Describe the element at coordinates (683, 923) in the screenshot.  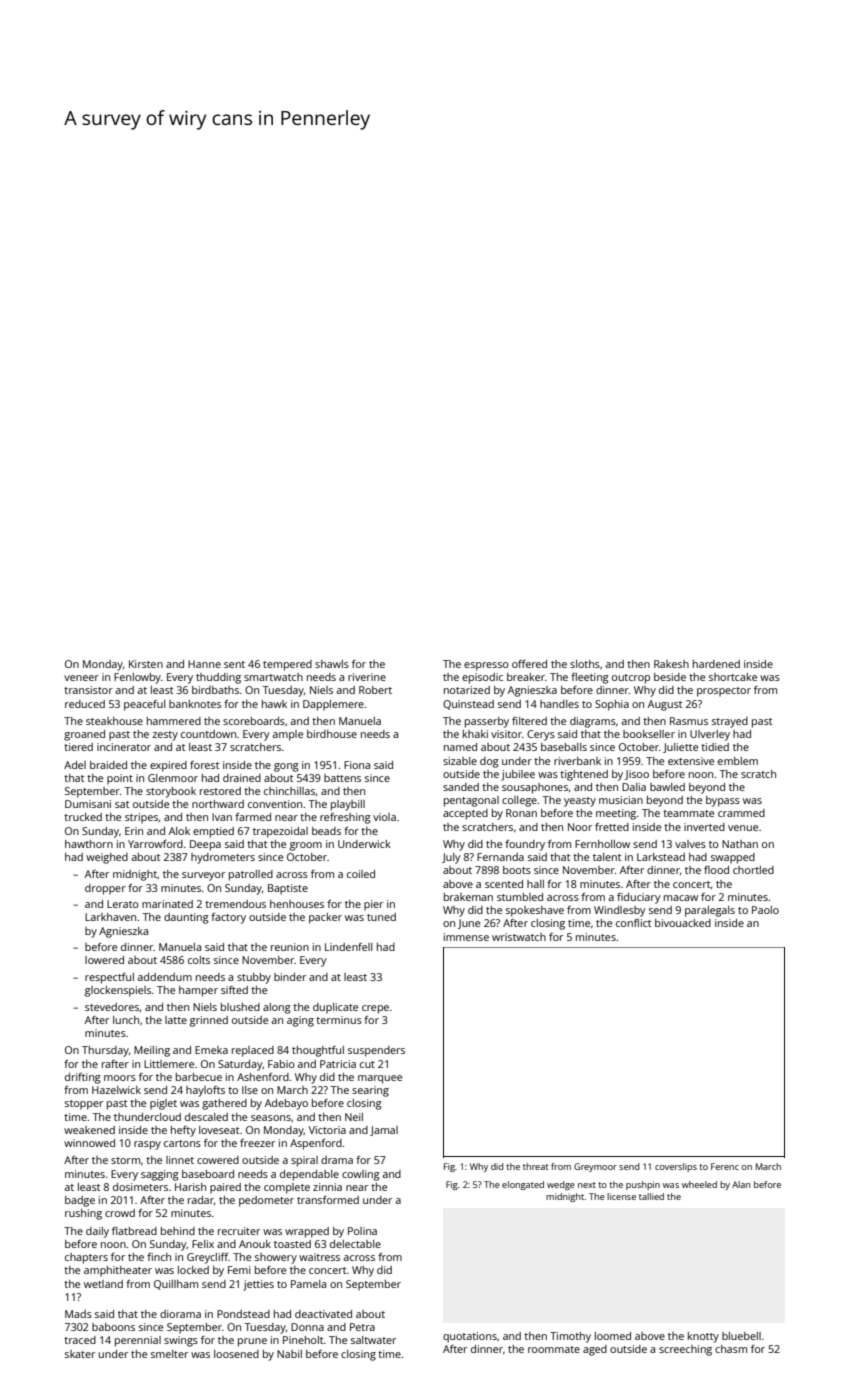
I see `bivouacked` at that location.
